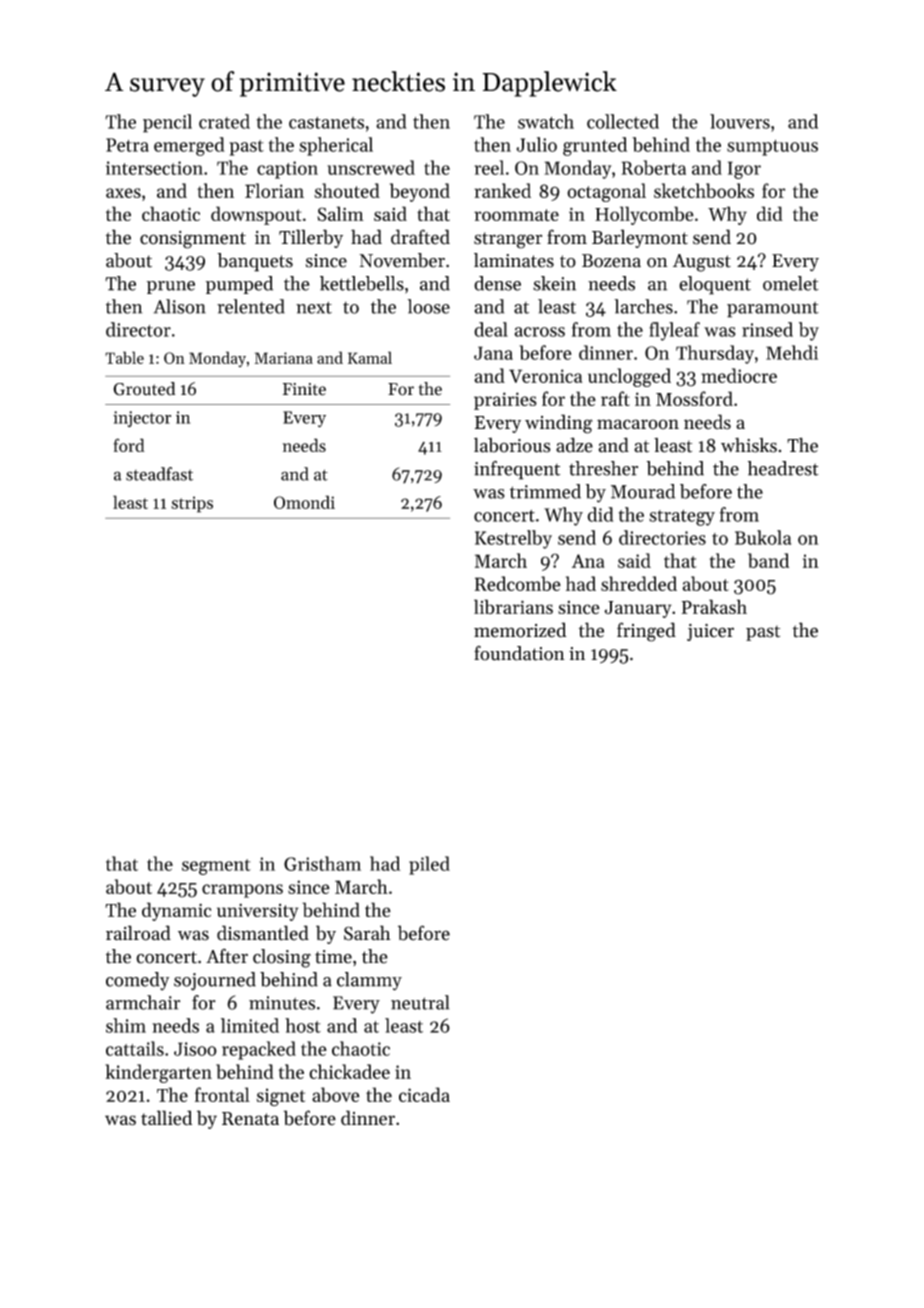 Image resolution: width=924 pixels, height=1308 pixels. Describe the element at coordinates (516, 215) in the screenshot. I see `roommate` at that location.
